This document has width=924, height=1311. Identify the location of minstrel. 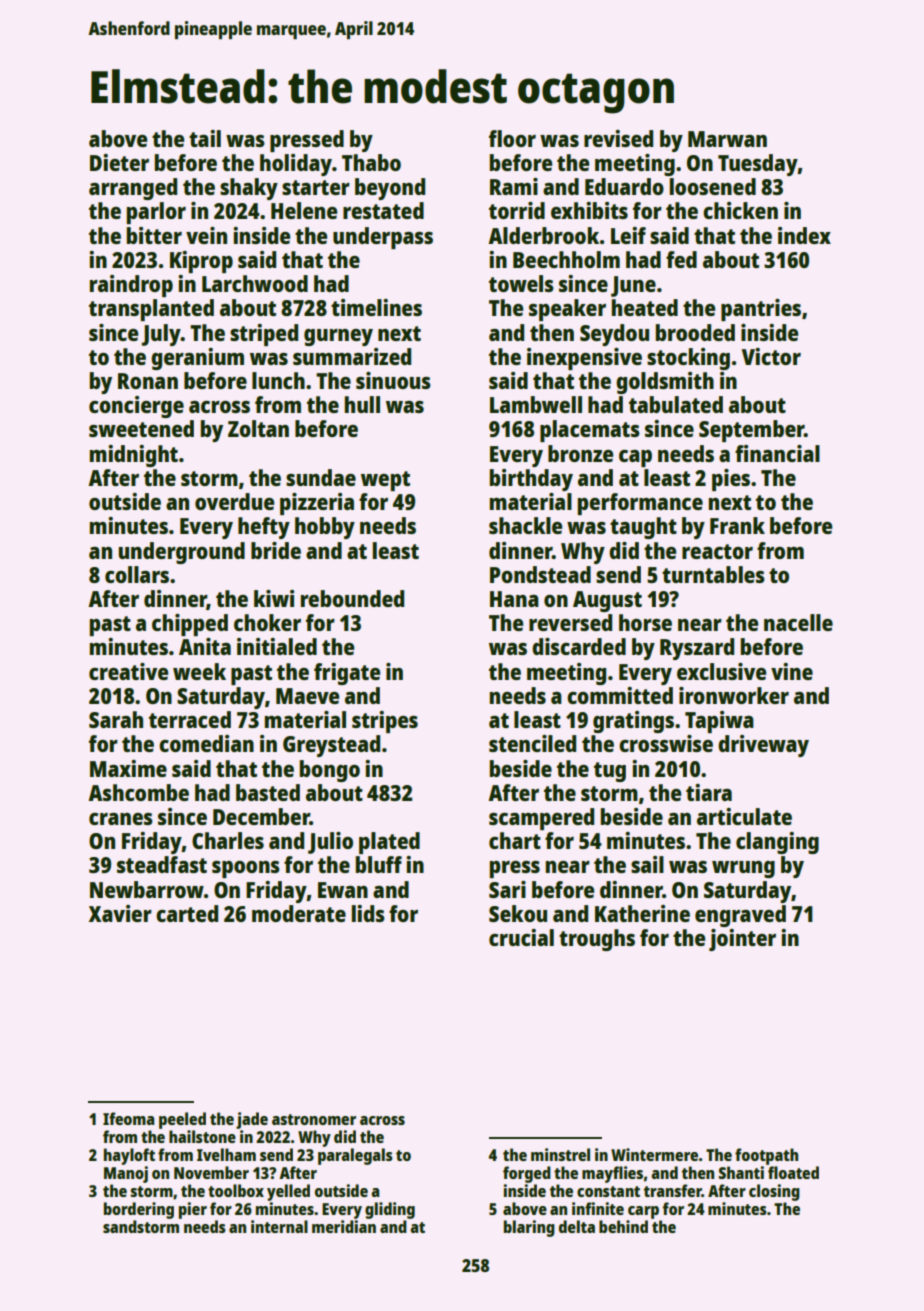
(560, 1154).
